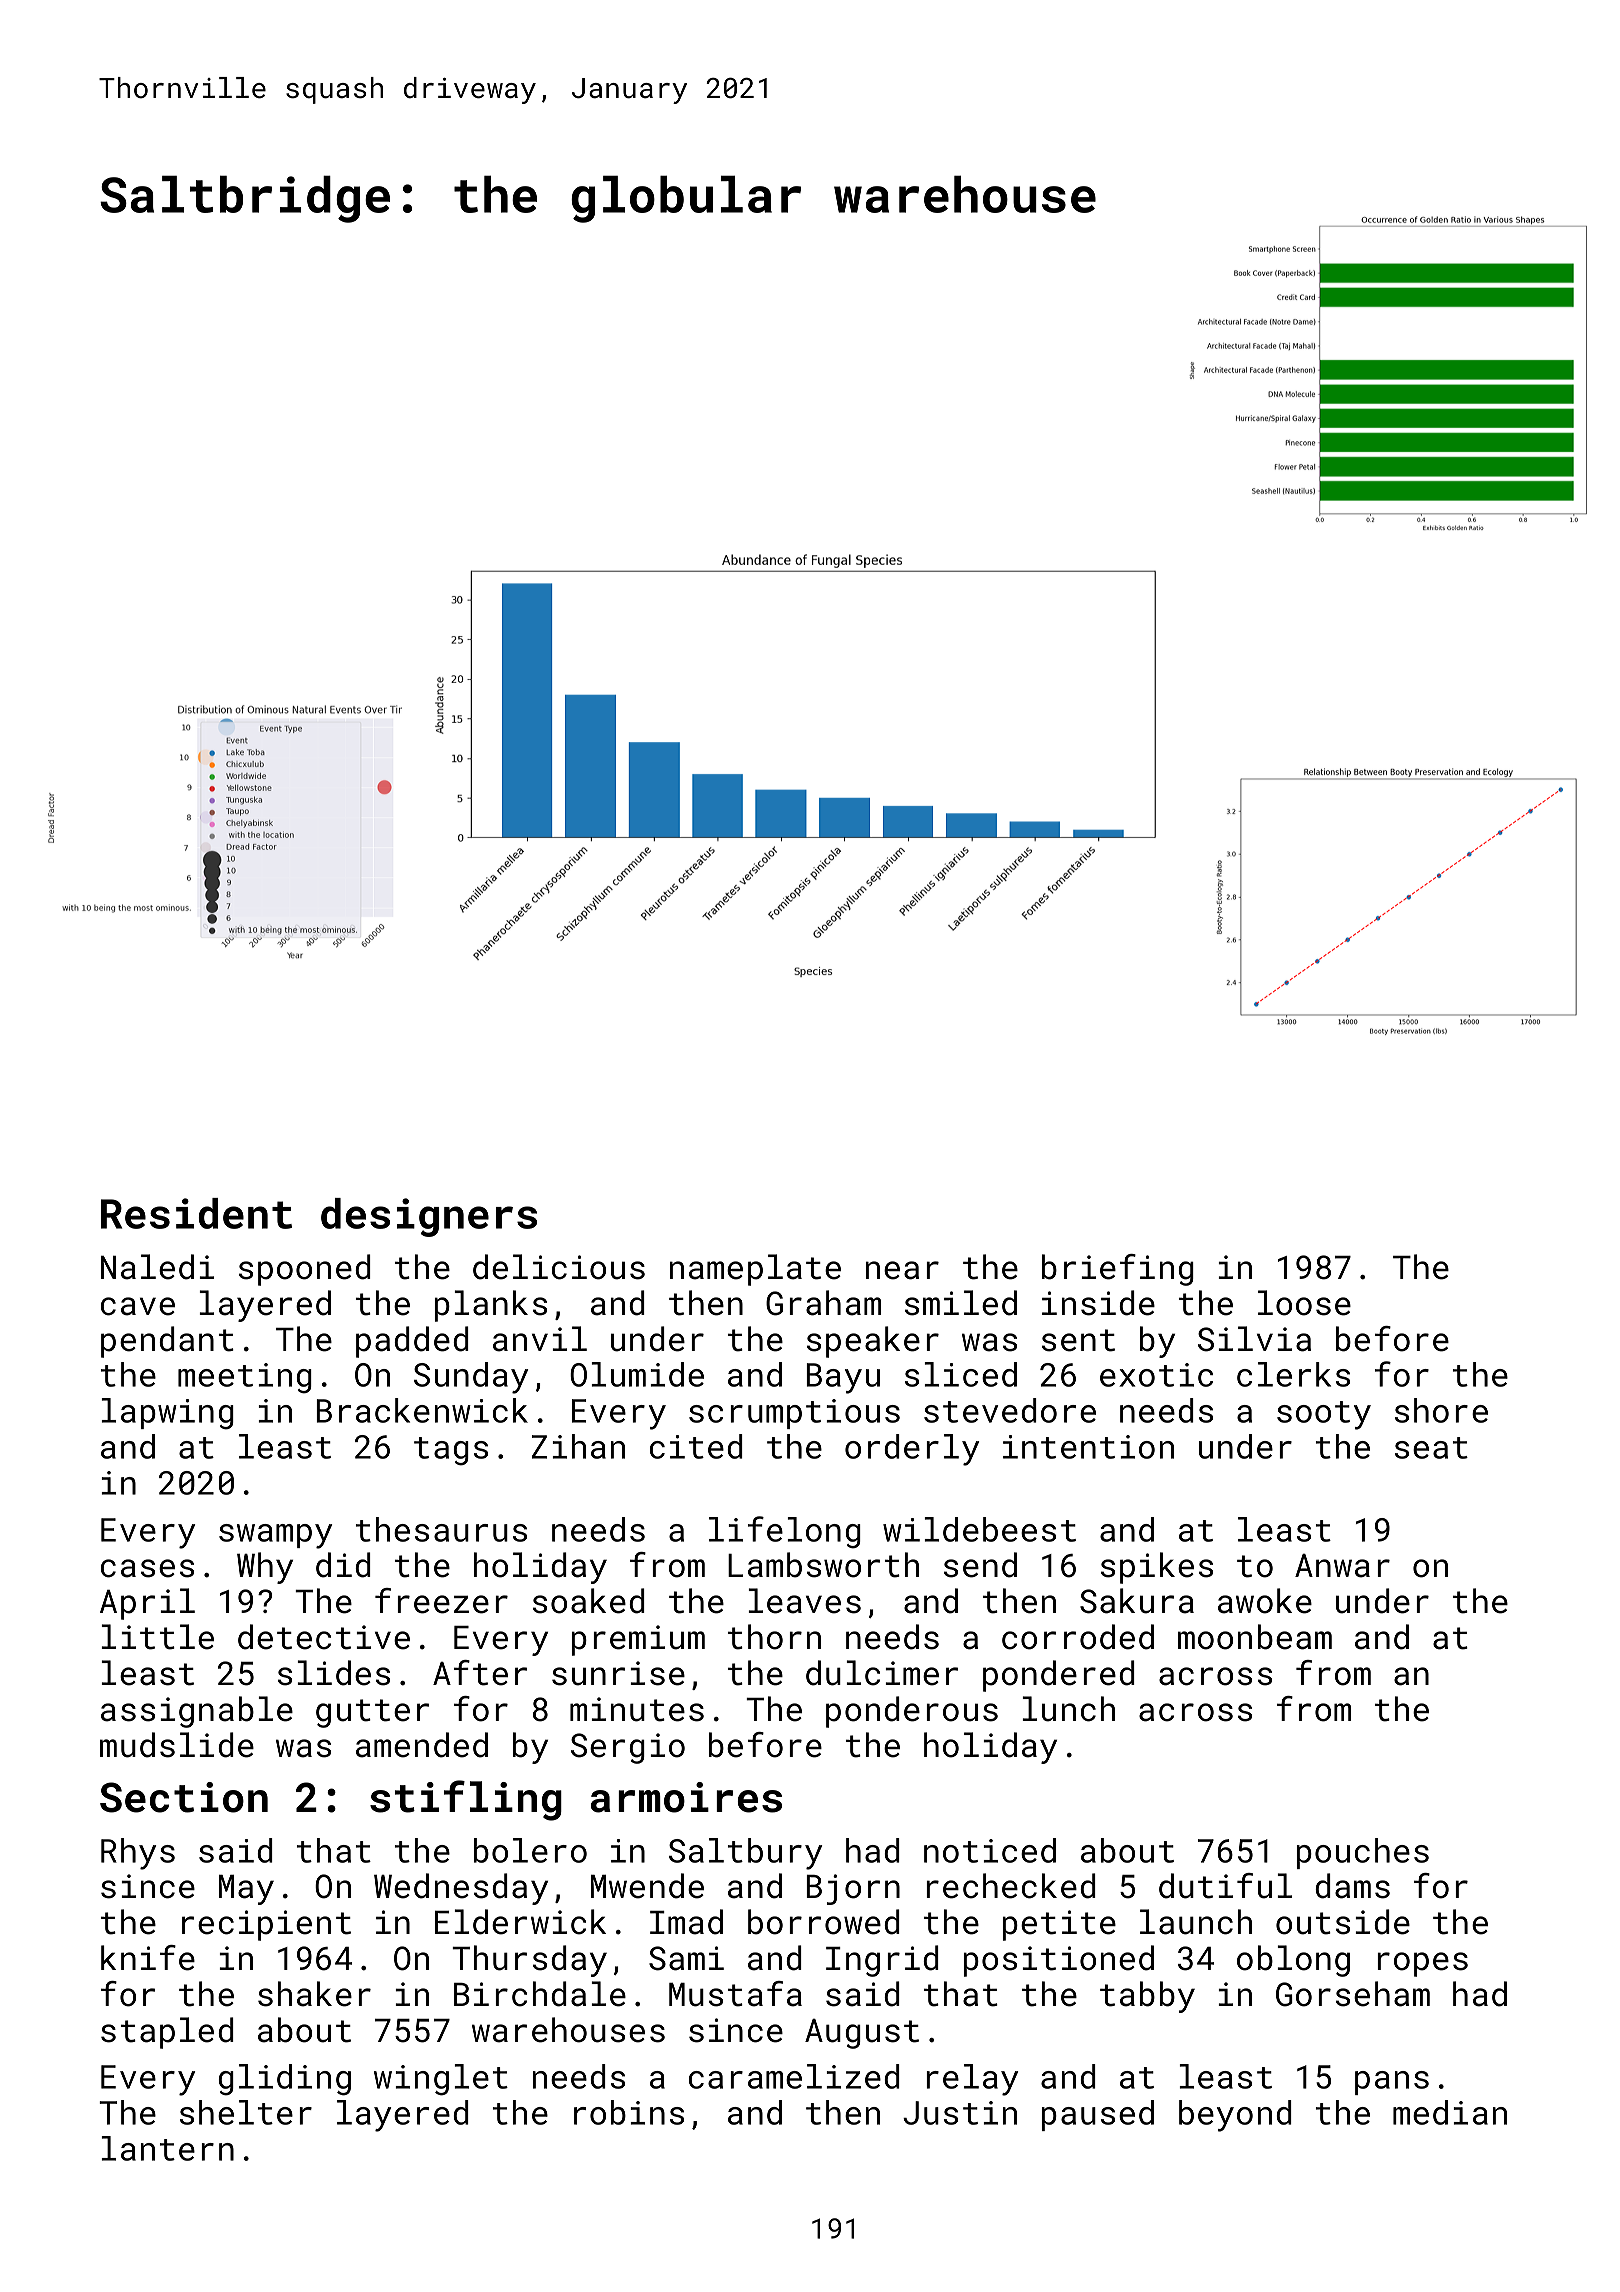 The height and width of the screenshot is (2292, 1620). I want to click on planks, so click(491, 1306).
